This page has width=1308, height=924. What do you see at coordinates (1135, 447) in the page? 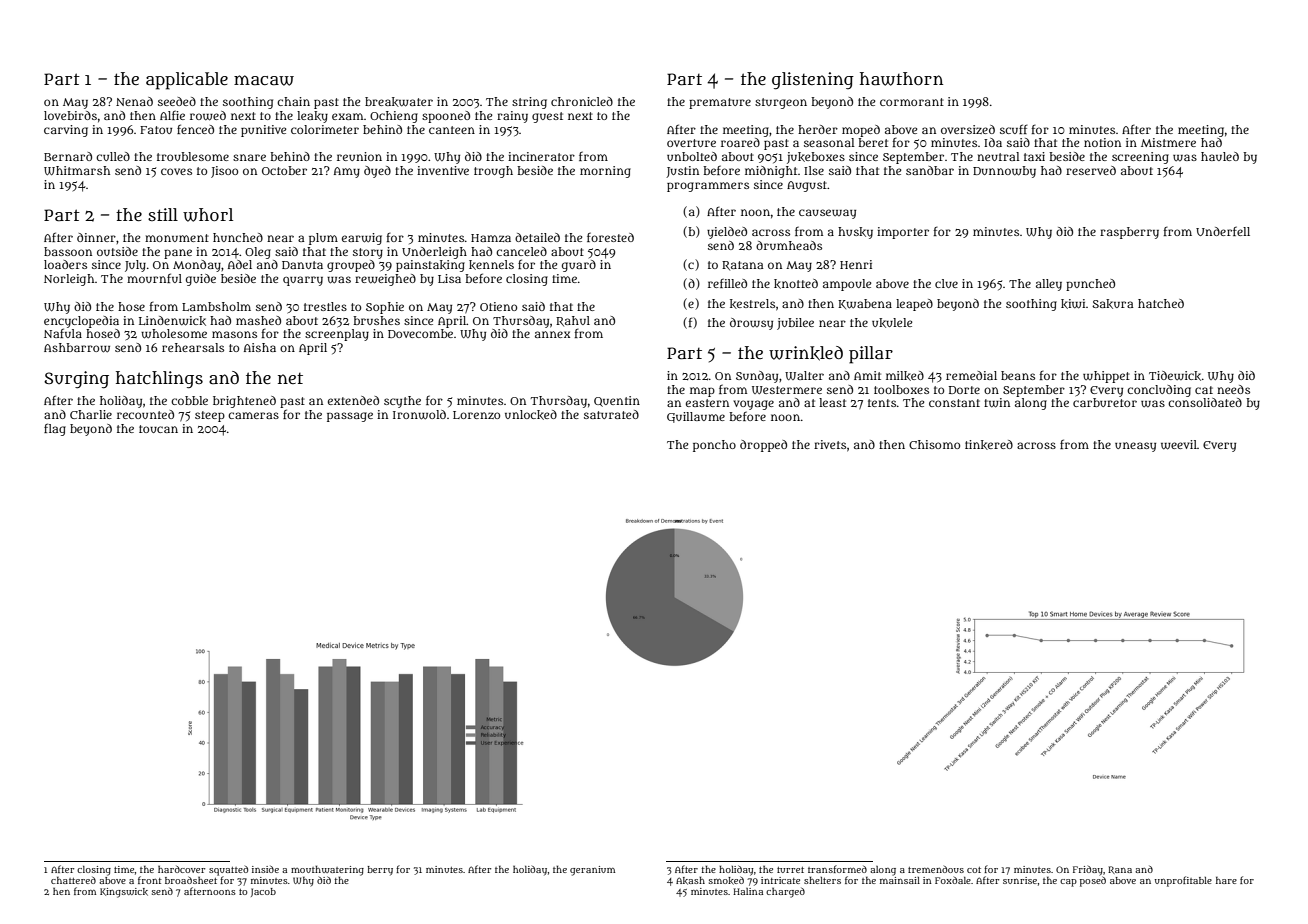
I see `uneasy` at bounding box center [1135, 447].
